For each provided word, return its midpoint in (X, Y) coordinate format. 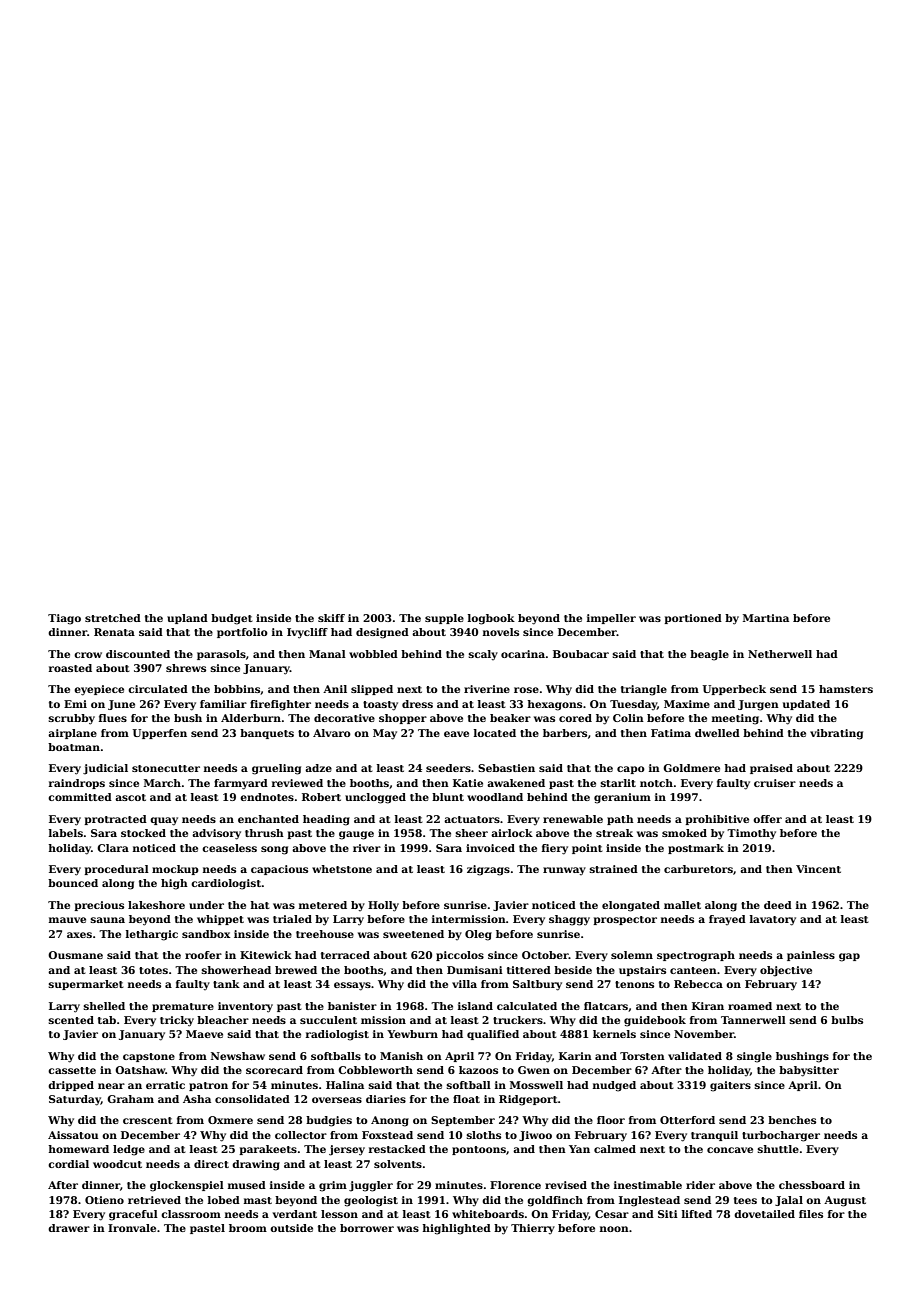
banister (352, 1006)
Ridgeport (528, 1100)
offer (767, 819)
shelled (104, 1006)
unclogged (375, 798)
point (587, 849)
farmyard (241, 784)
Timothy (751, 834)
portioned (693, 619)
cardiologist (226, 884)
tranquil (714, 1136)
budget (232, 619)
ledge (129, 1150)
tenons (634, 984)
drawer (69, 1228)
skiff (331, 618)
